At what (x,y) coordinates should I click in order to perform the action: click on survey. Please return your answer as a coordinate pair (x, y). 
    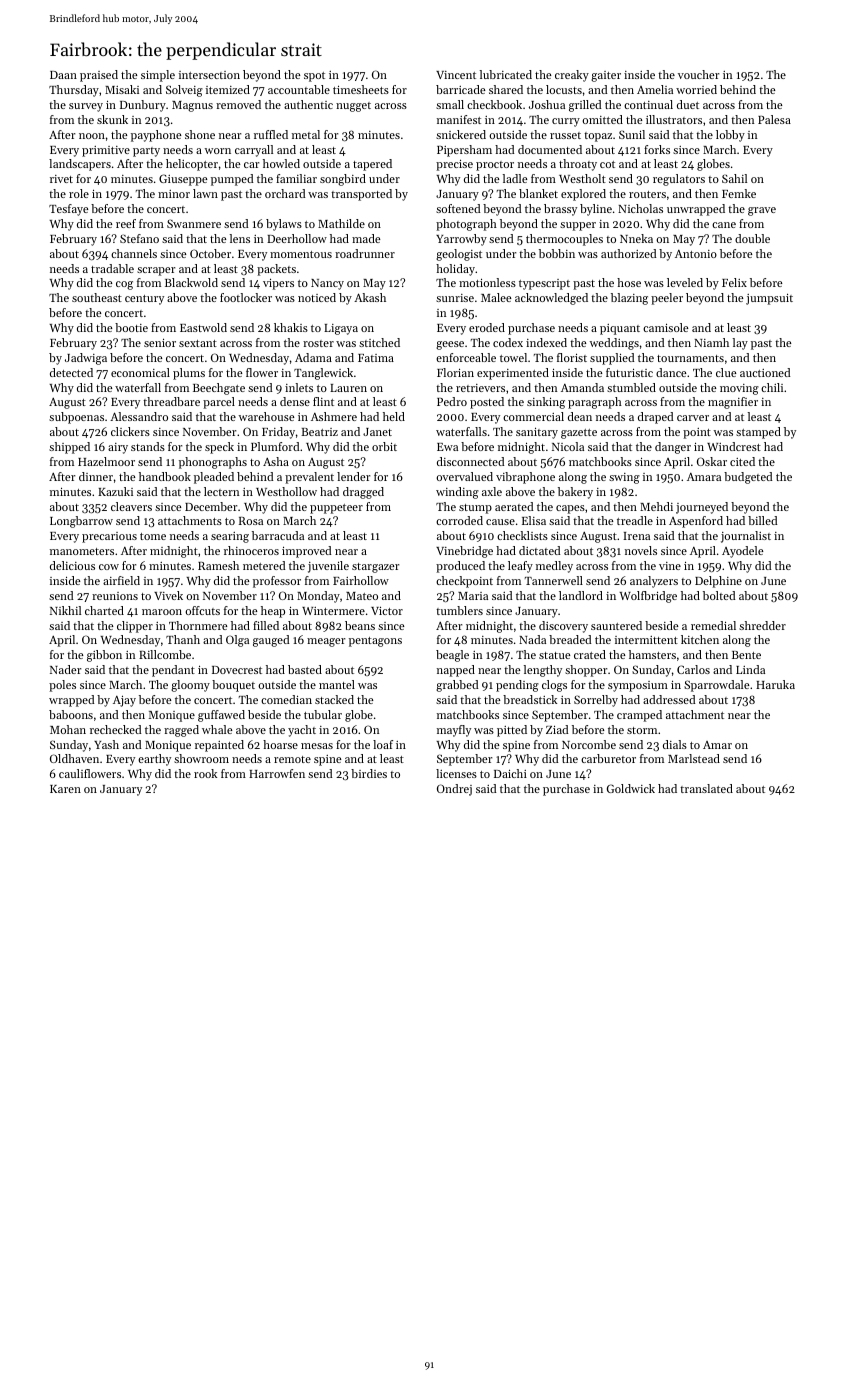
    Looking at the image, I should click on (86, 107).
